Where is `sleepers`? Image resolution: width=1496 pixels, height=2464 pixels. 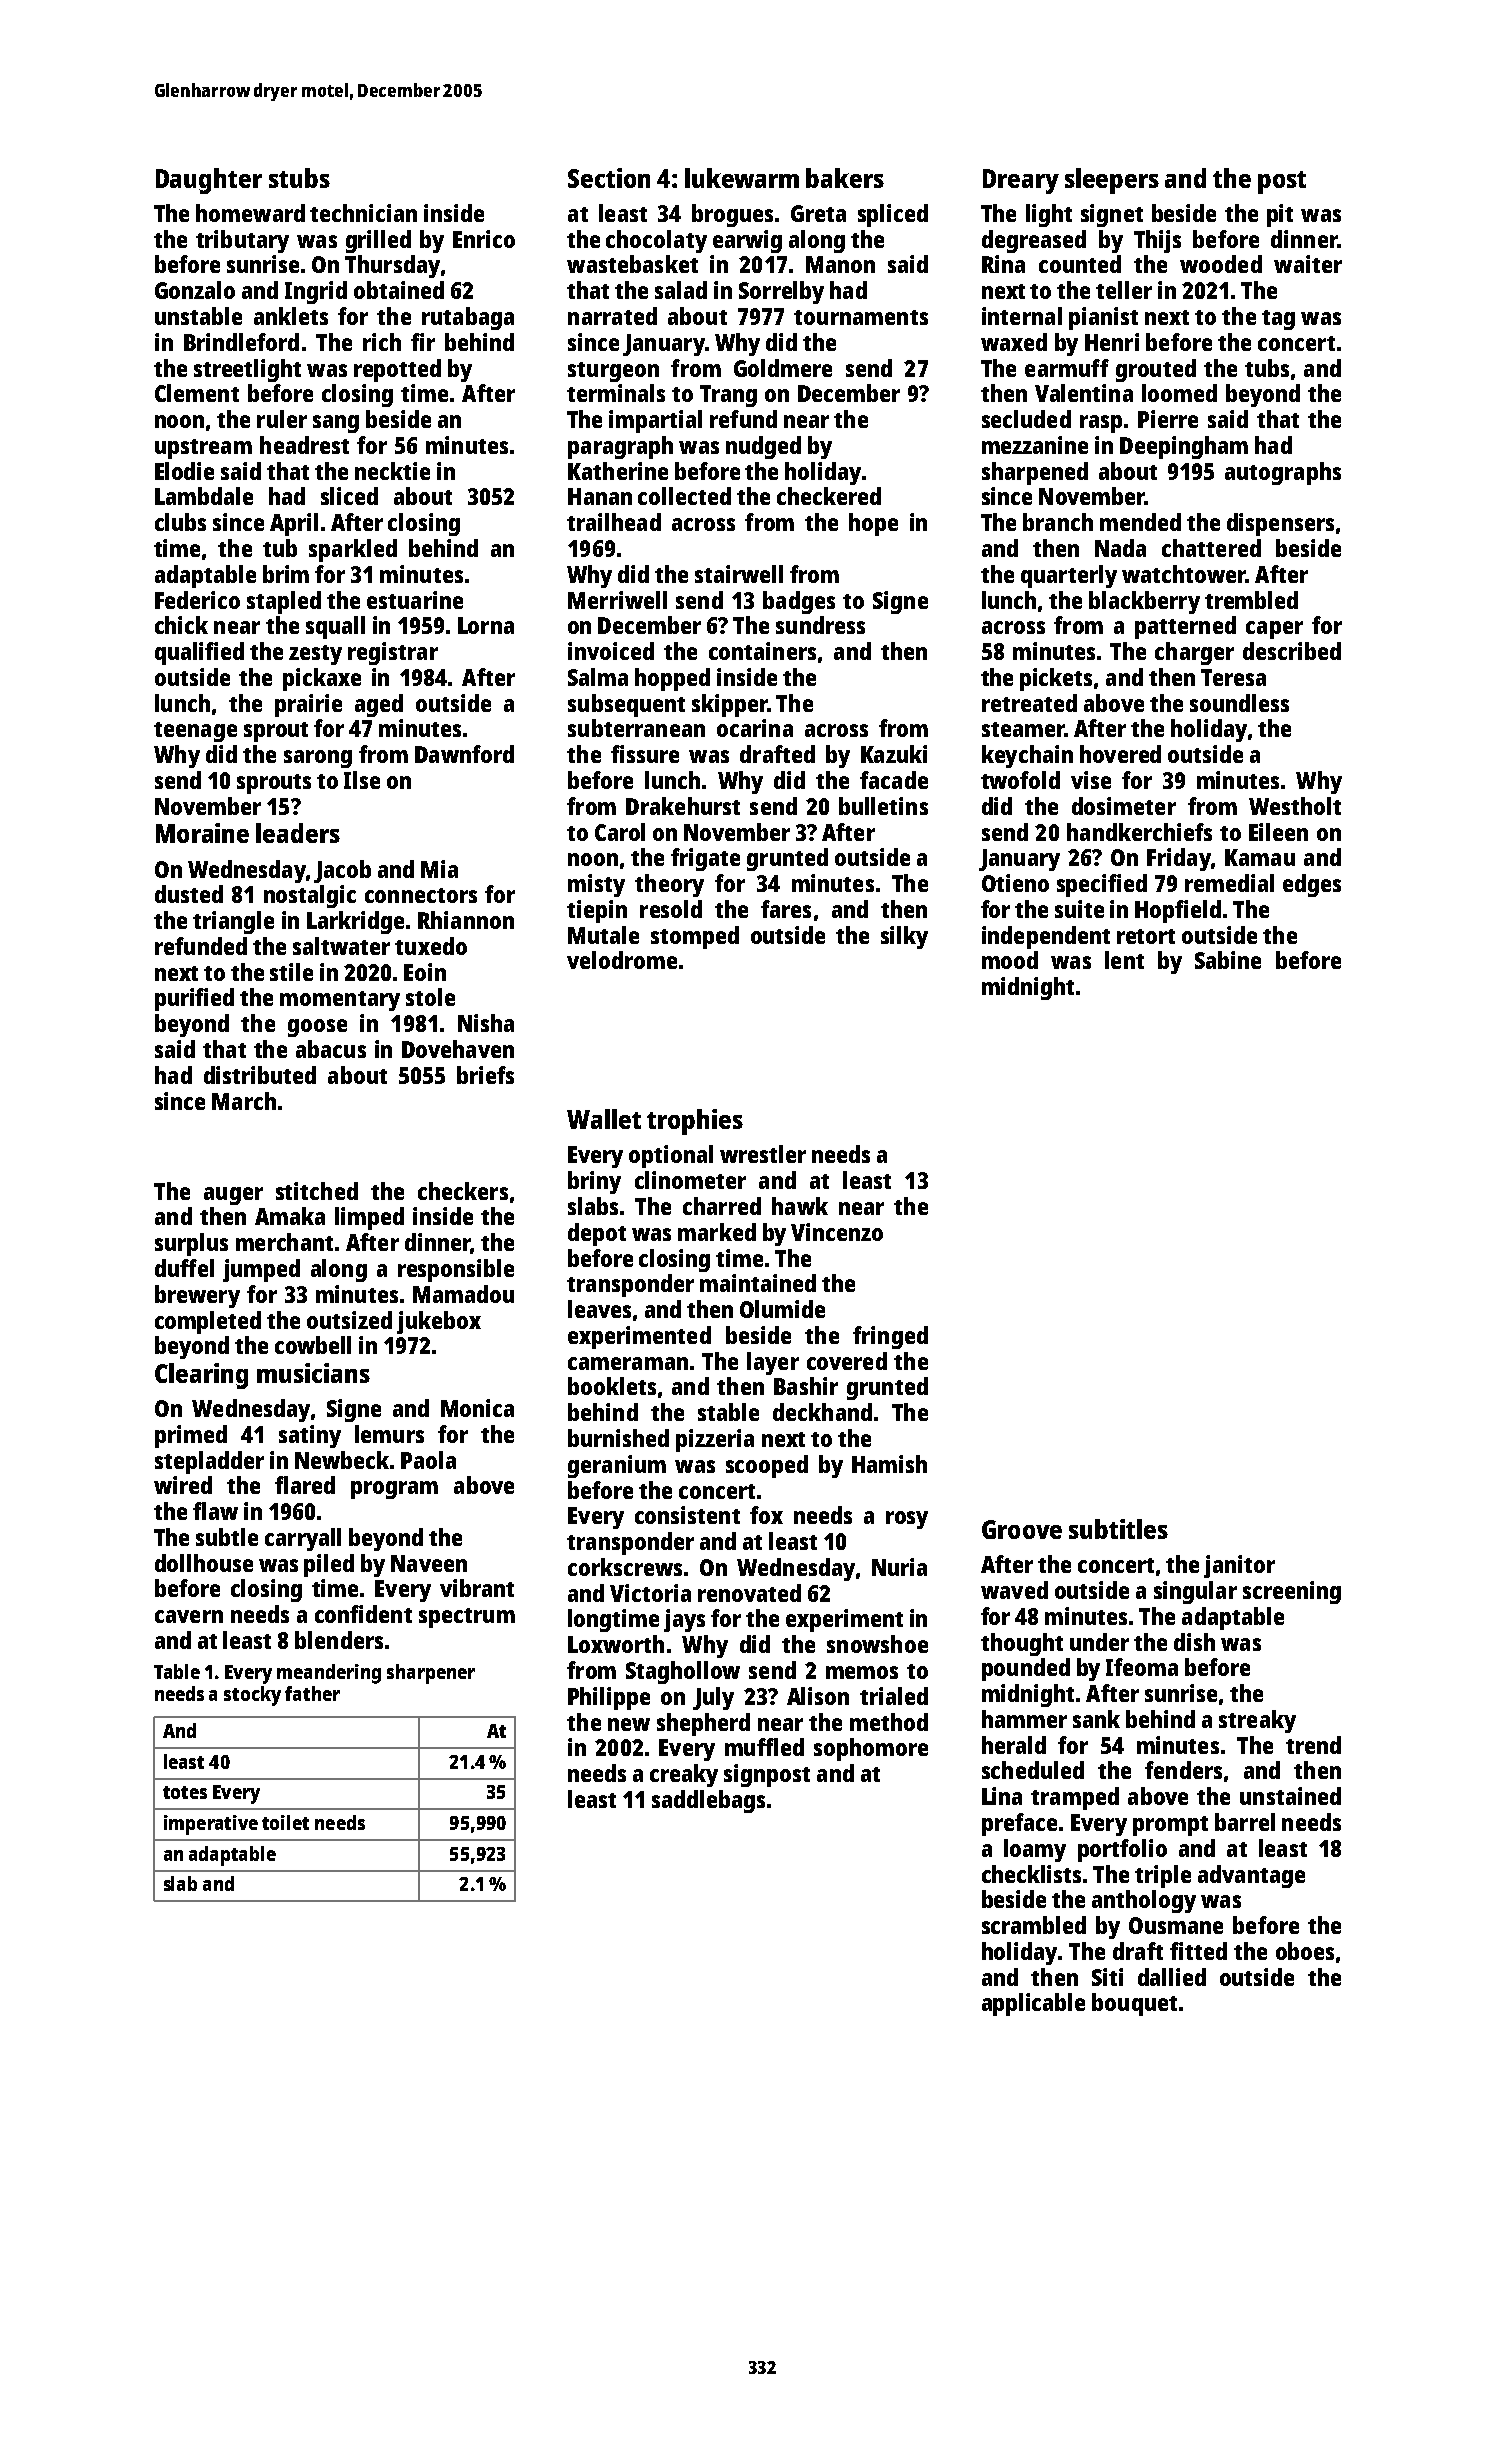 sleepers is located at coordinates (1112, 181).
